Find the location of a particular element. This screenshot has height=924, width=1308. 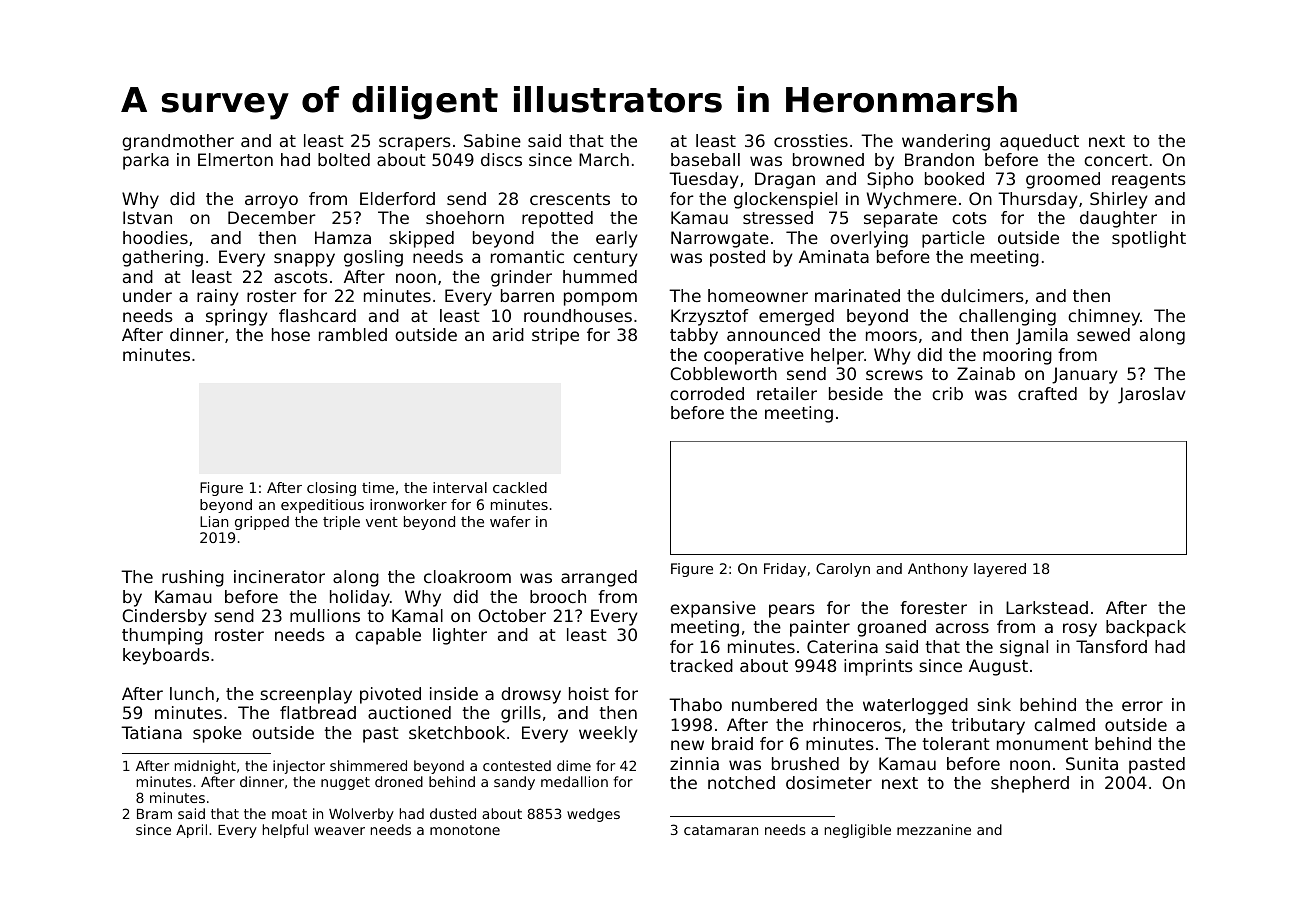

closing is located at coordinates (331, 489).
